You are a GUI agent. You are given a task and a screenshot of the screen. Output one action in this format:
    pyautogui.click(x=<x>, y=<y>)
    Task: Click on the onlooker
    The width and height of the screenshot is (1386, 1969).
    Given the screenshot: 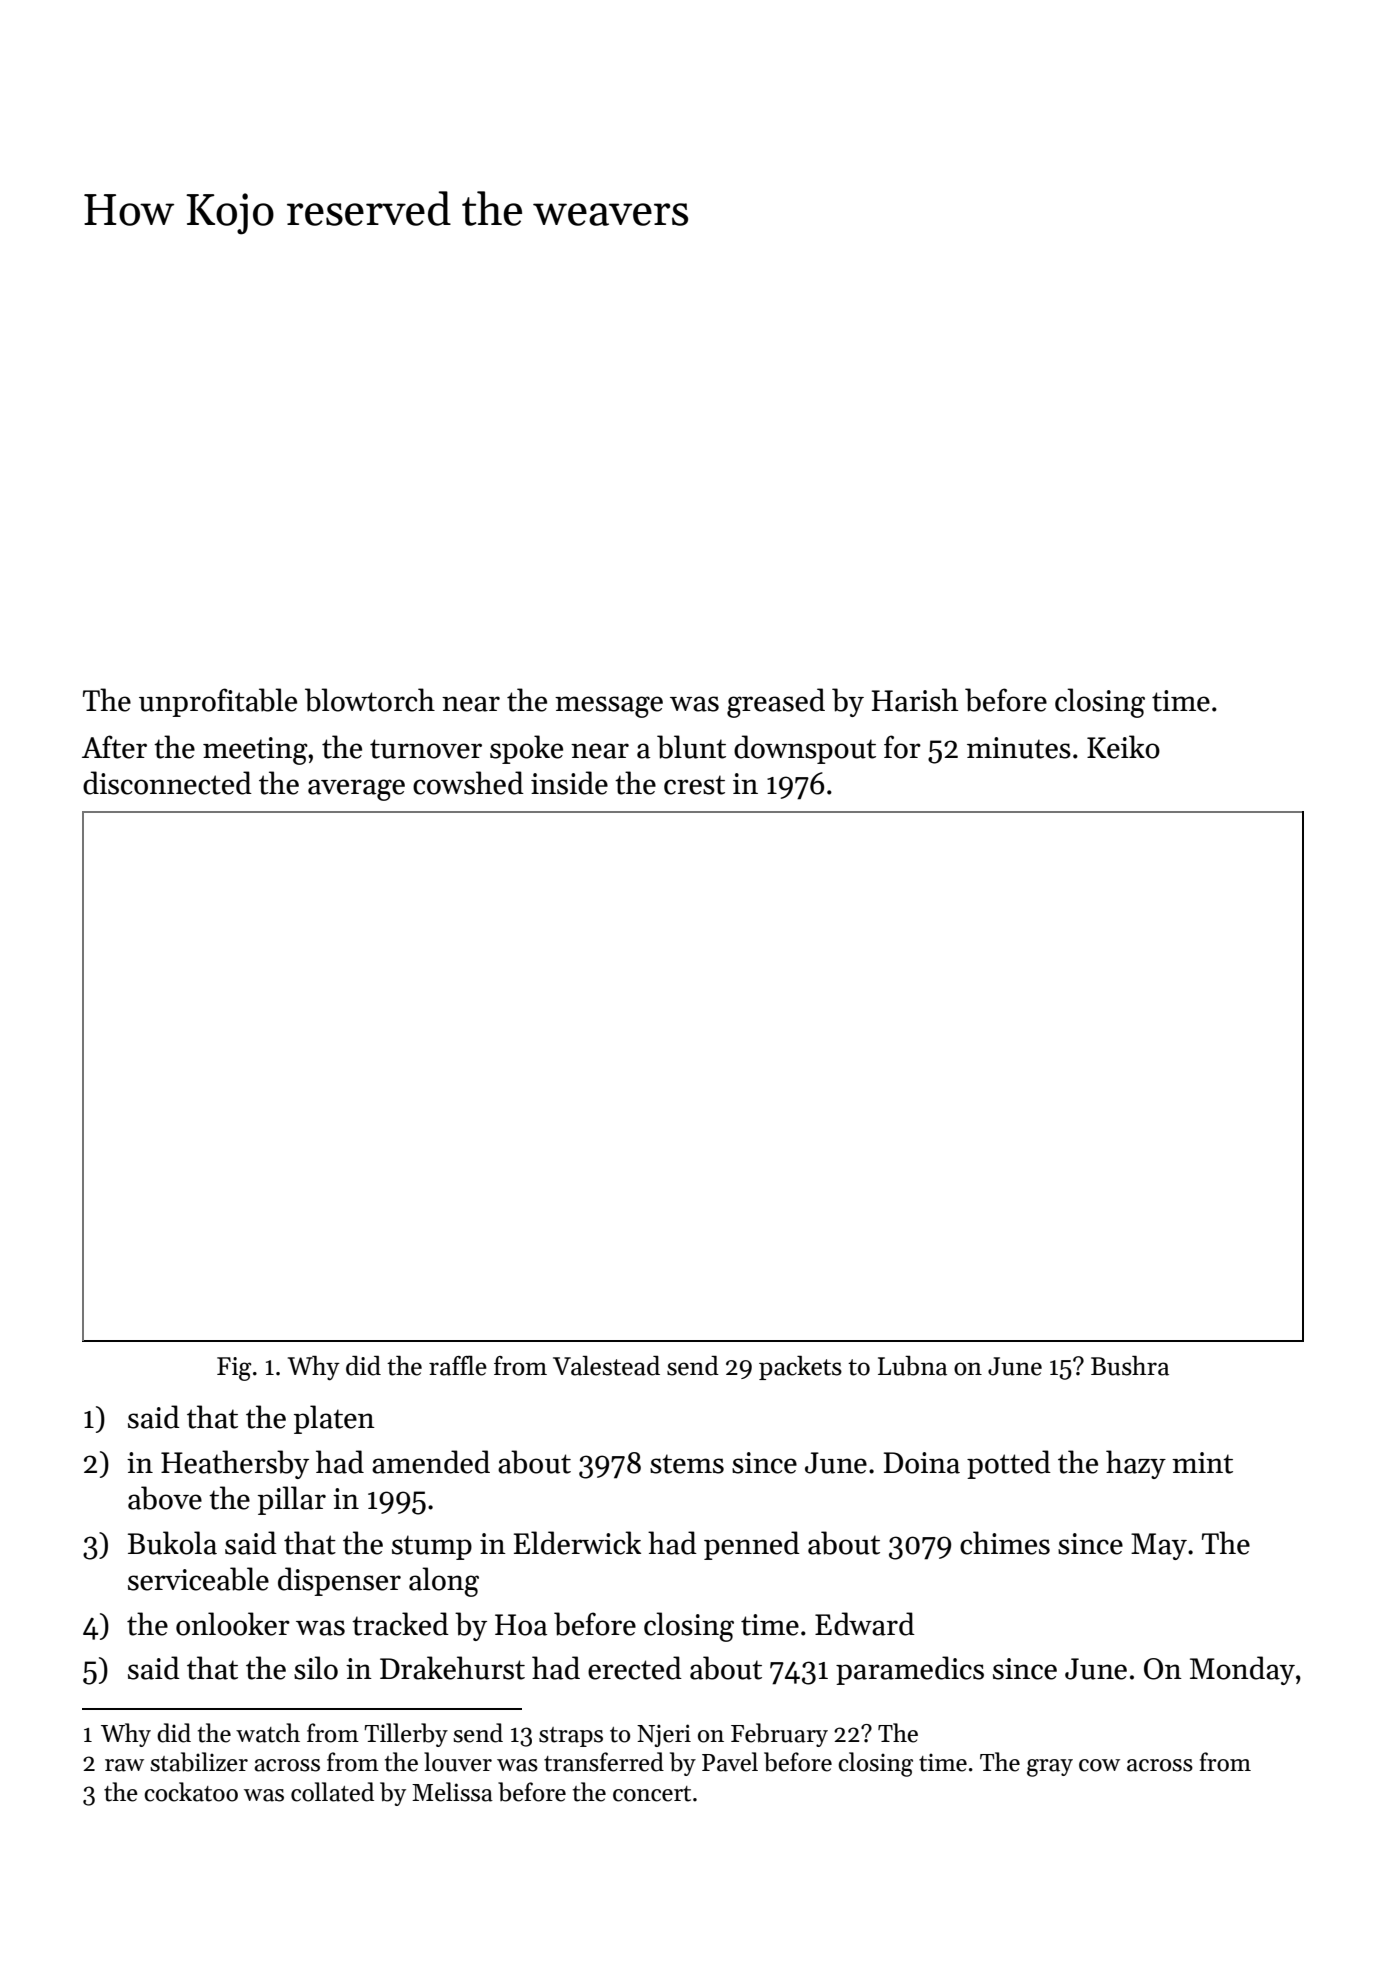 What is the action you would take?
    pyautogui.click(x=233, y=1624)
